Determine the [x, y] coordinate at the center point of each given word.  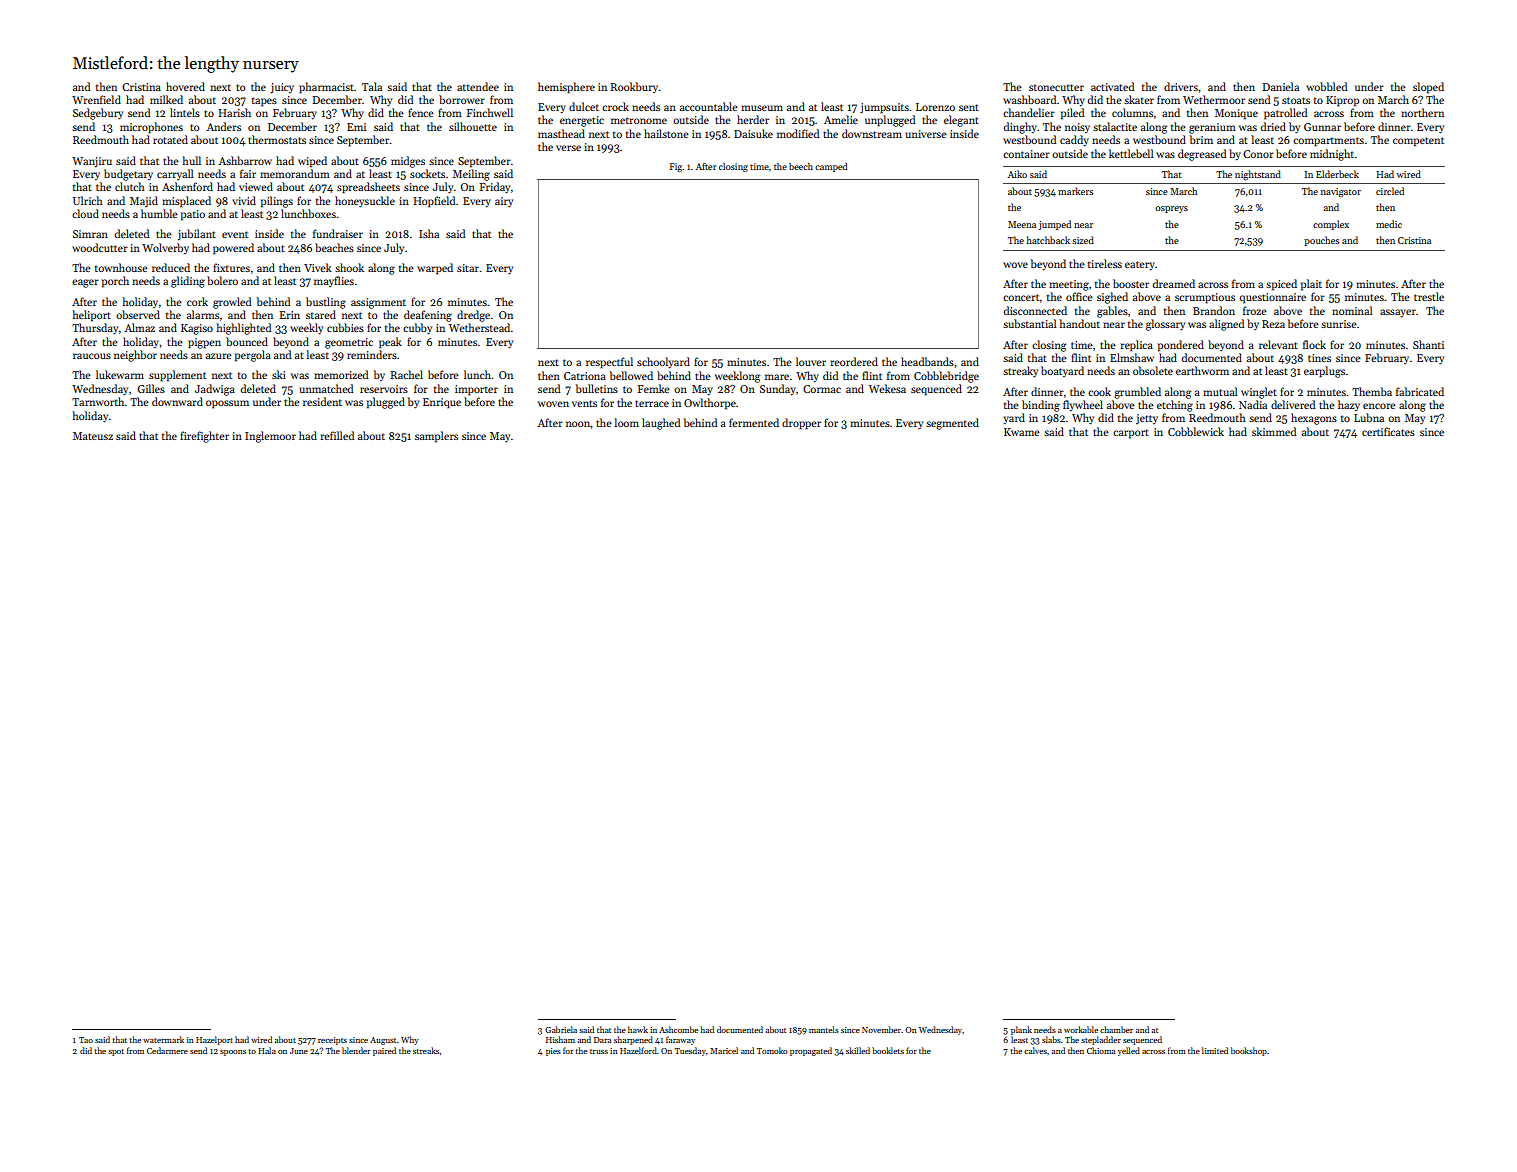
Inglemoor [270, 437]
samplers [436, 437]
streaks [426, 1050]
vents [584, 403]
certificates [1388, 431]
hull [191, 160]
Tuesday [690, 1051]
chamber [1116, 1029]
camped [831, 167]
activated [1112, 86]
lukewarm [120, 374]
